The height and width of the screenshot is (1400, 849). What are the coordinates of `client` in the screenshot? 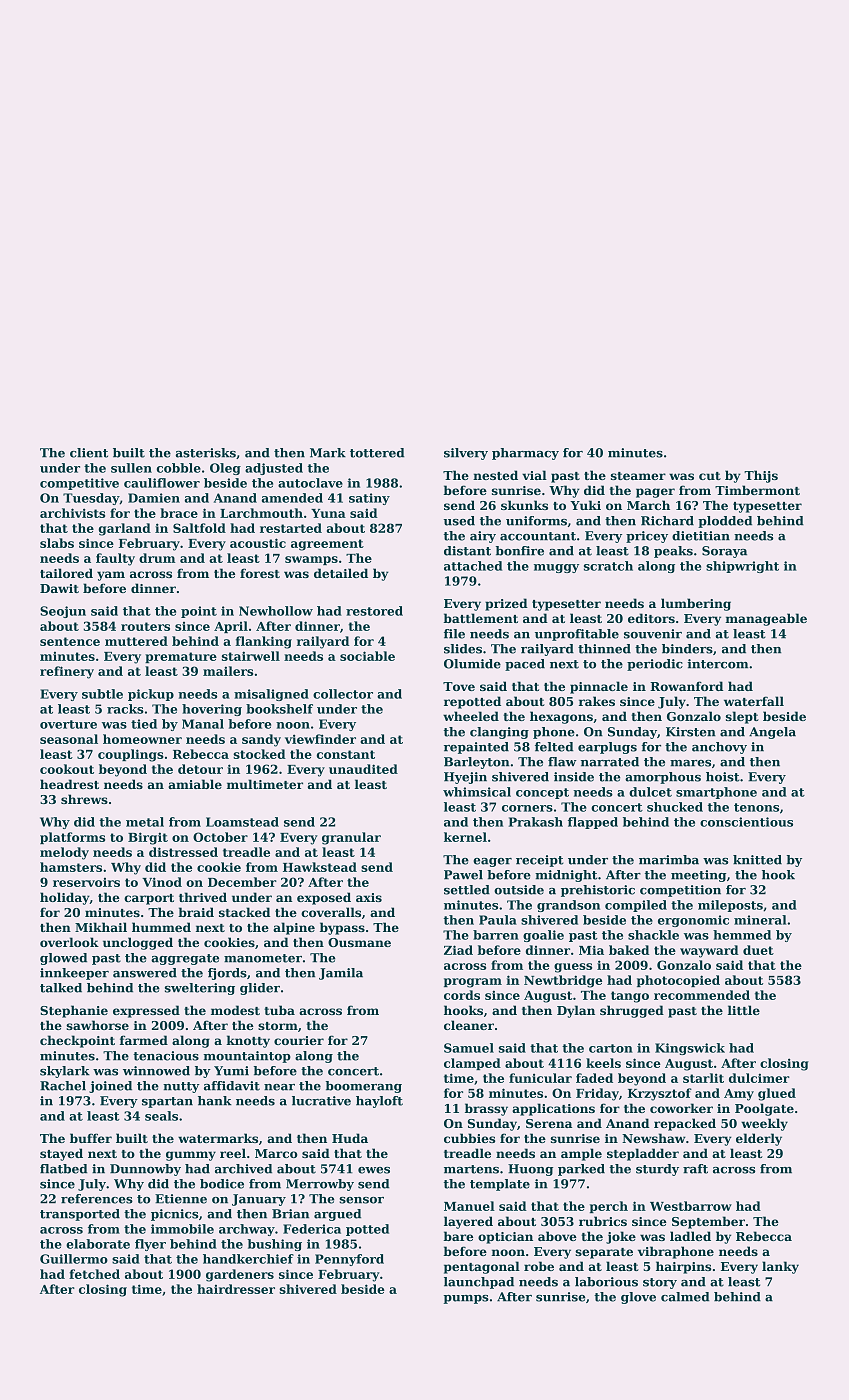 It's located at (89, 453).
